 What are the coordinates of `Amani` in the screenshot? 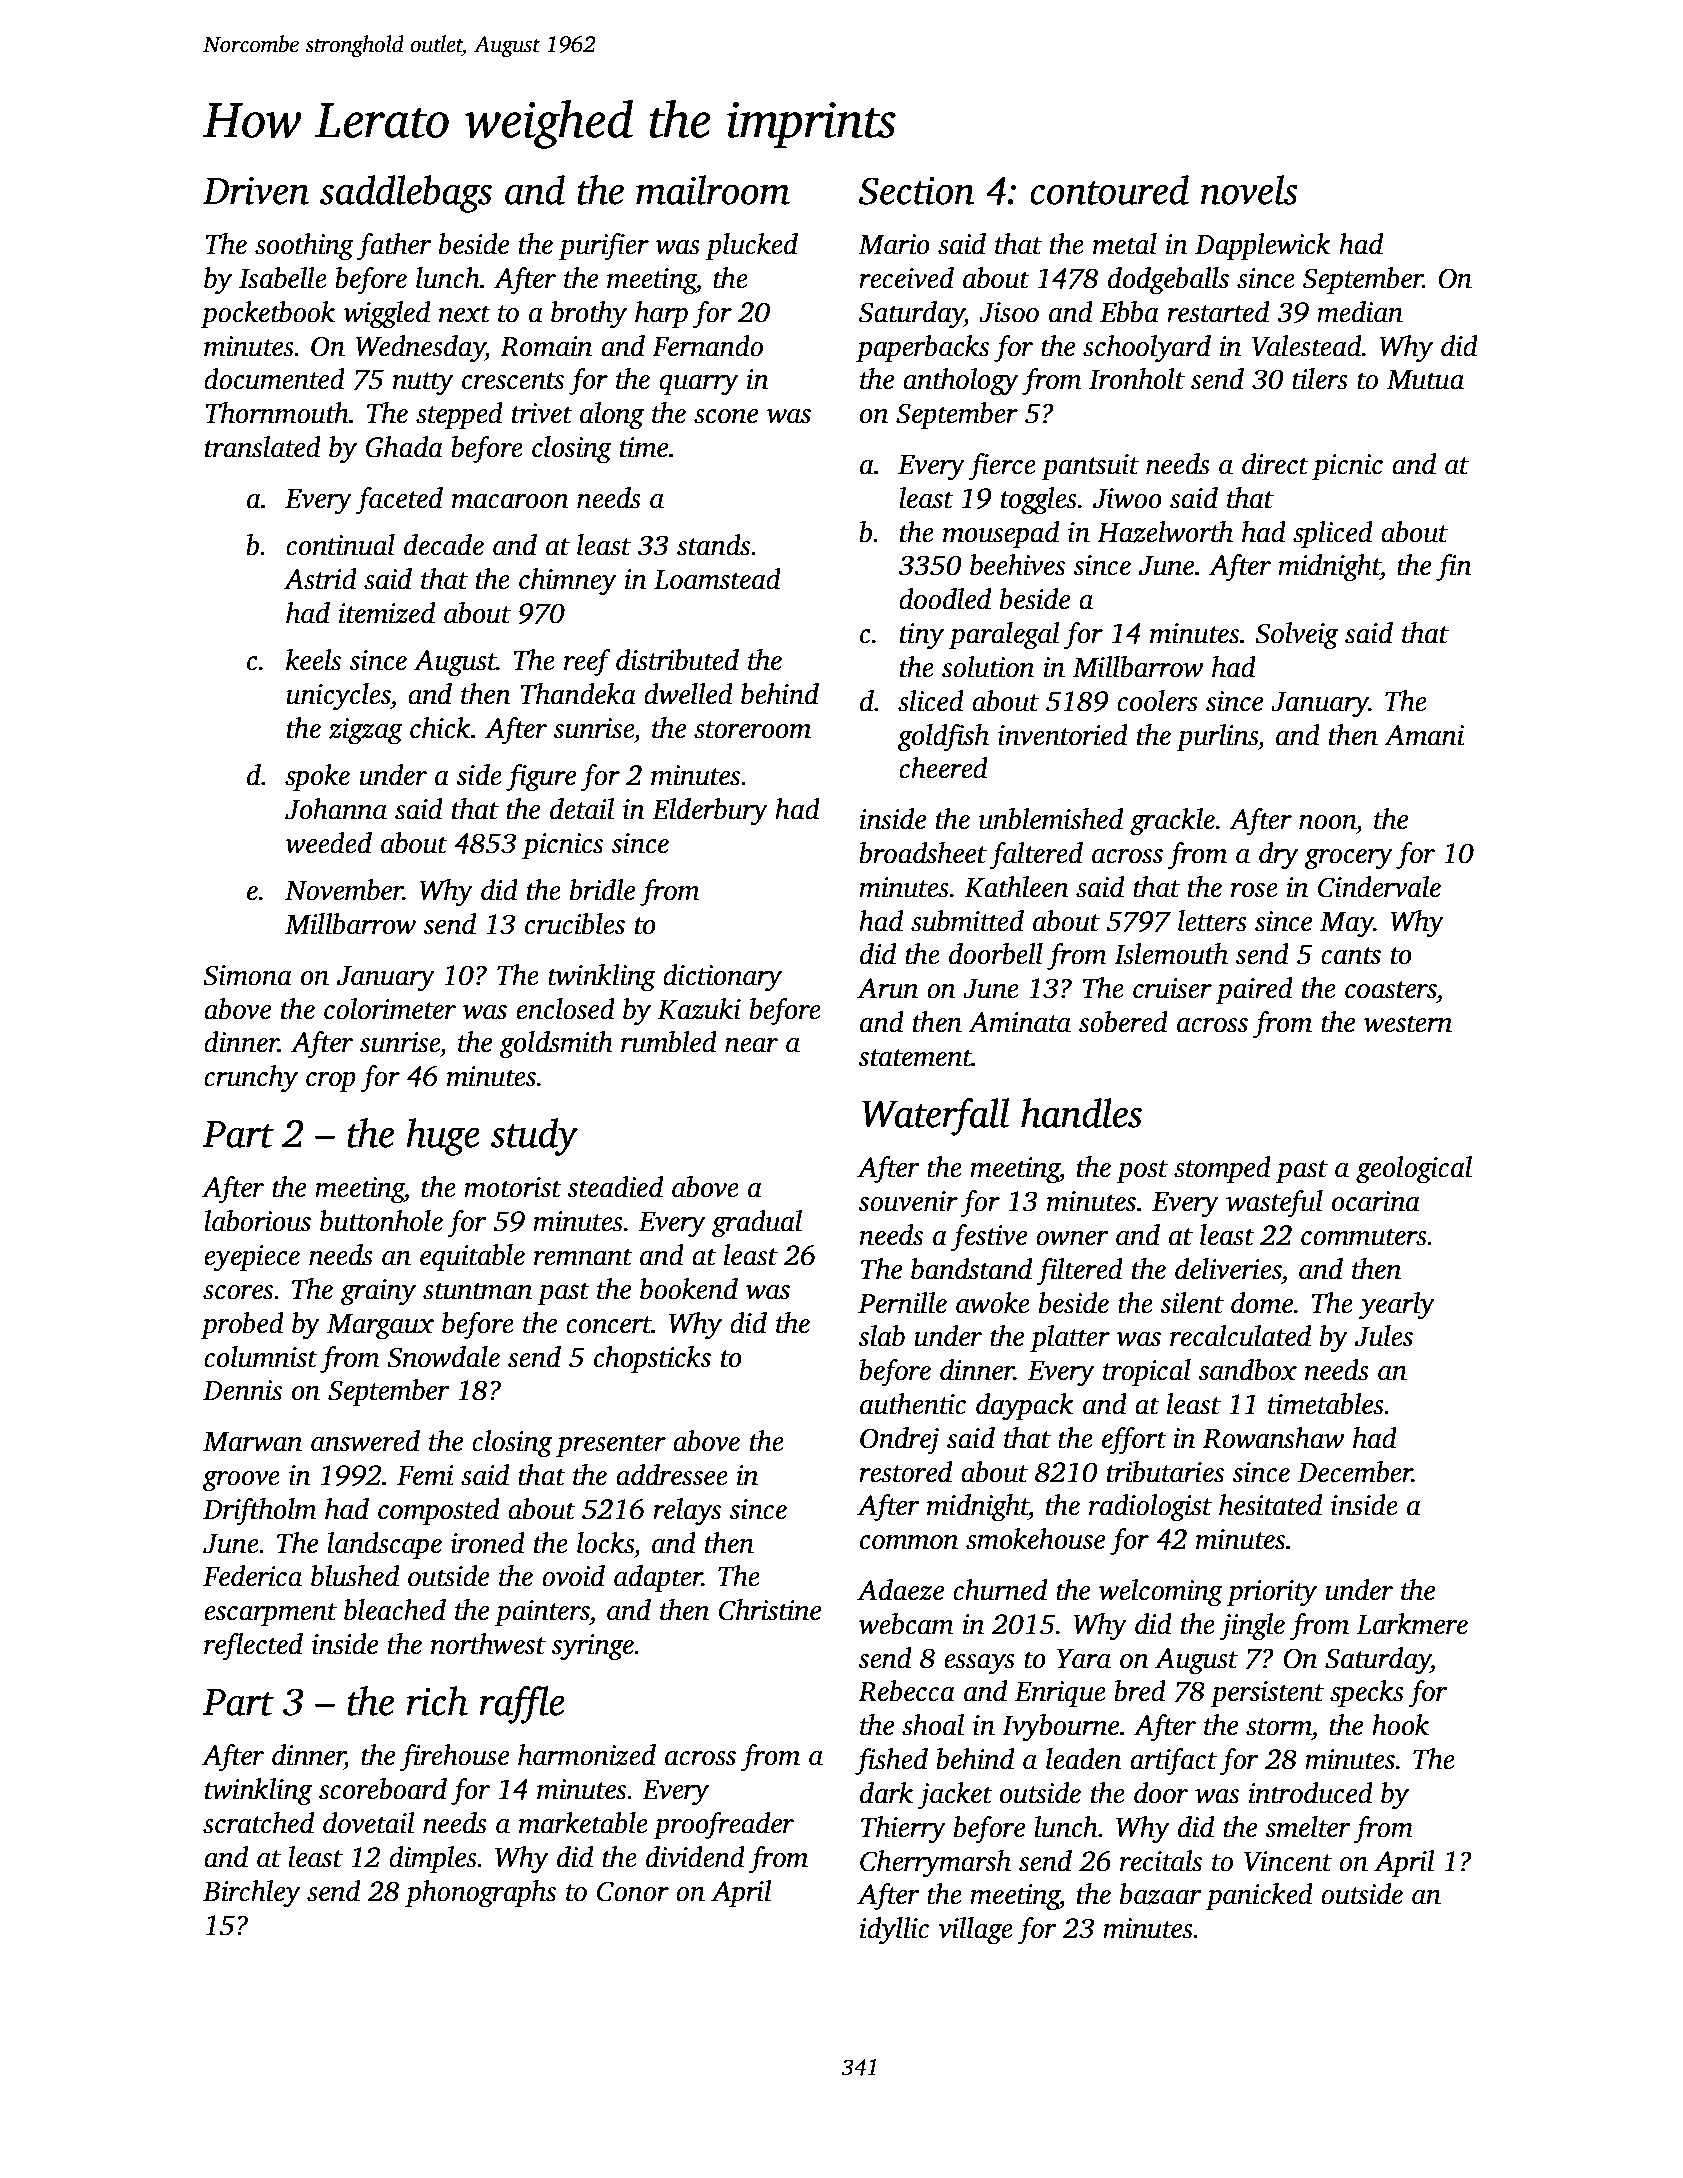 It's located at (1424, 735).
